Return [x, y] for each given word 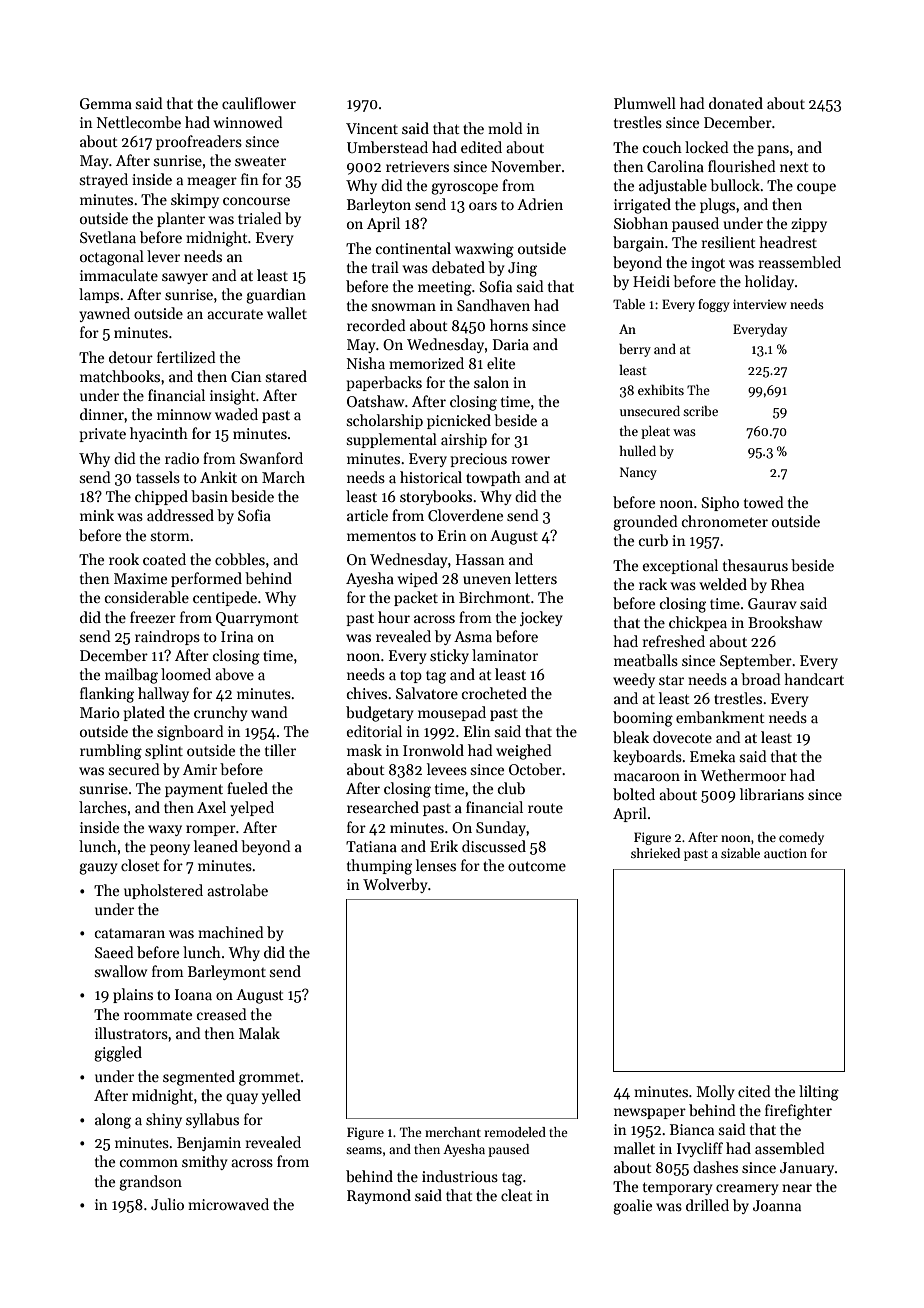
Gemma [106, 103]
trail [385, 267]
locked [707, 147]
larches [103, 807]
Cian [246, 376]
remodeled [515, 1132]
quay [242, 1098]
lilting [819, 1093]
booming [643, 719]
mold [505, 128]
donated [736, 103]
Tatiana [371, 846]
